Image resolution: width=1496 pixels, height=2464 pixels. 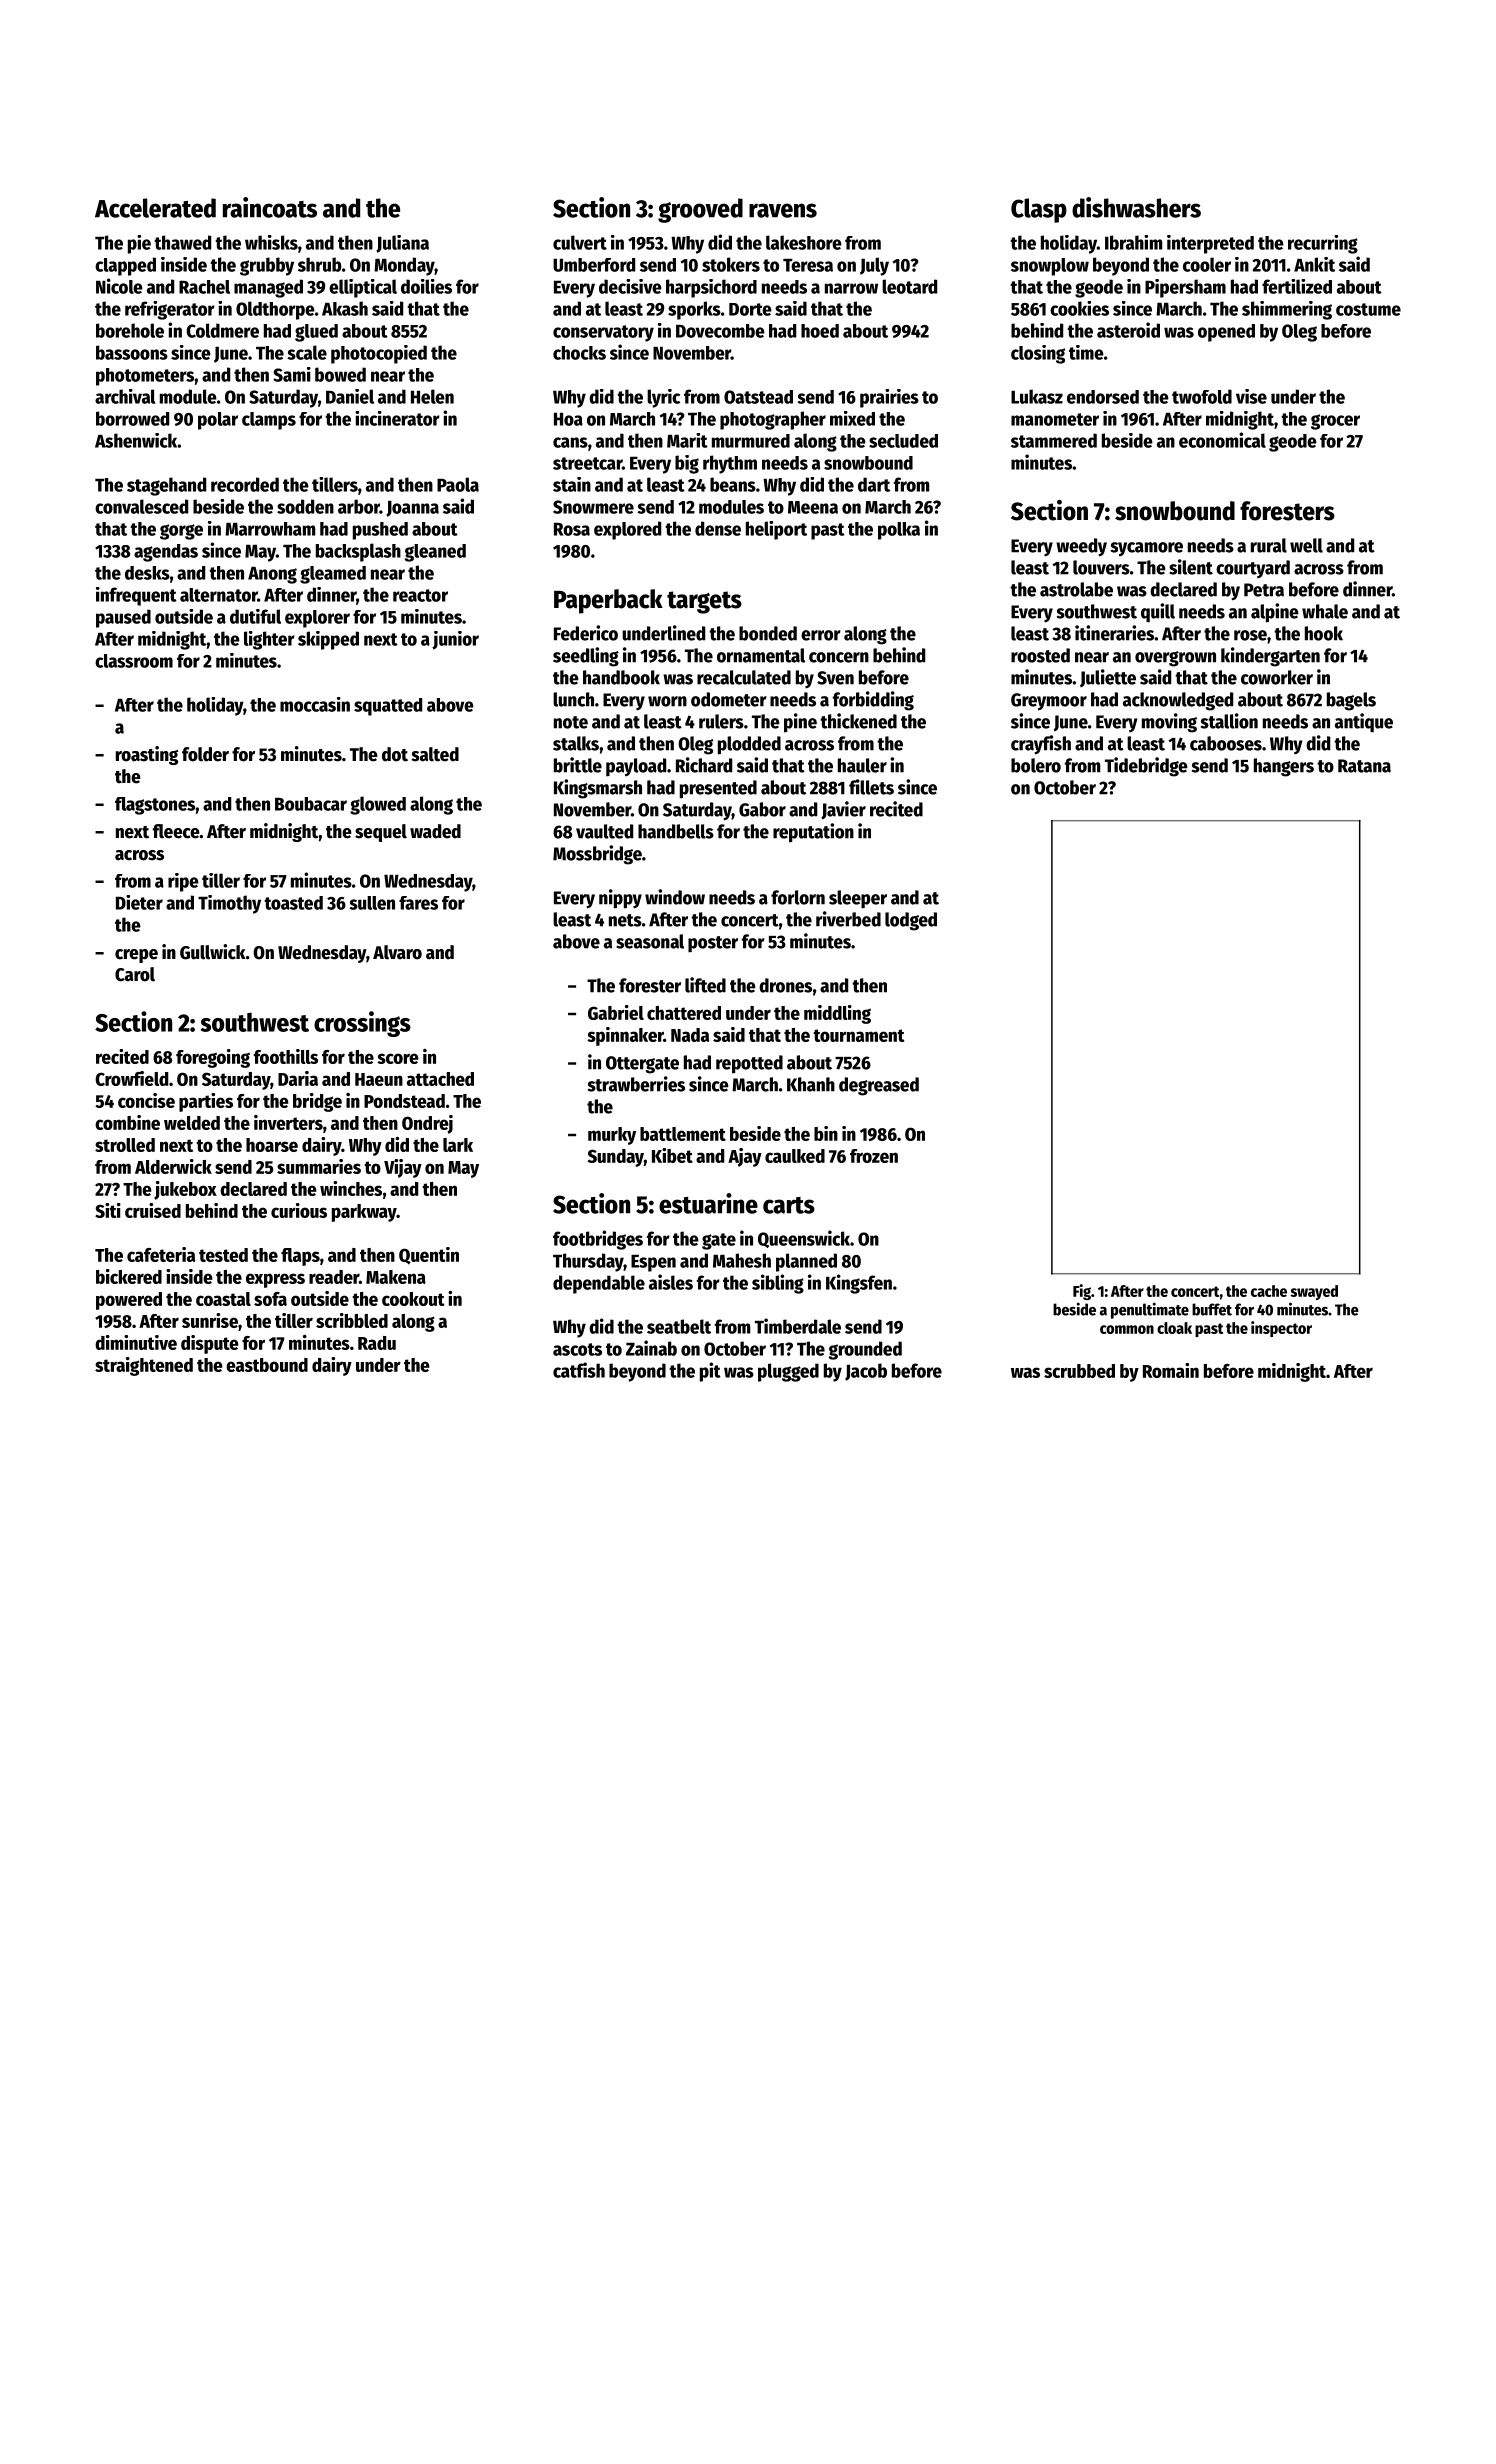 I want to click on lodged, so click(x=911, y=921).
